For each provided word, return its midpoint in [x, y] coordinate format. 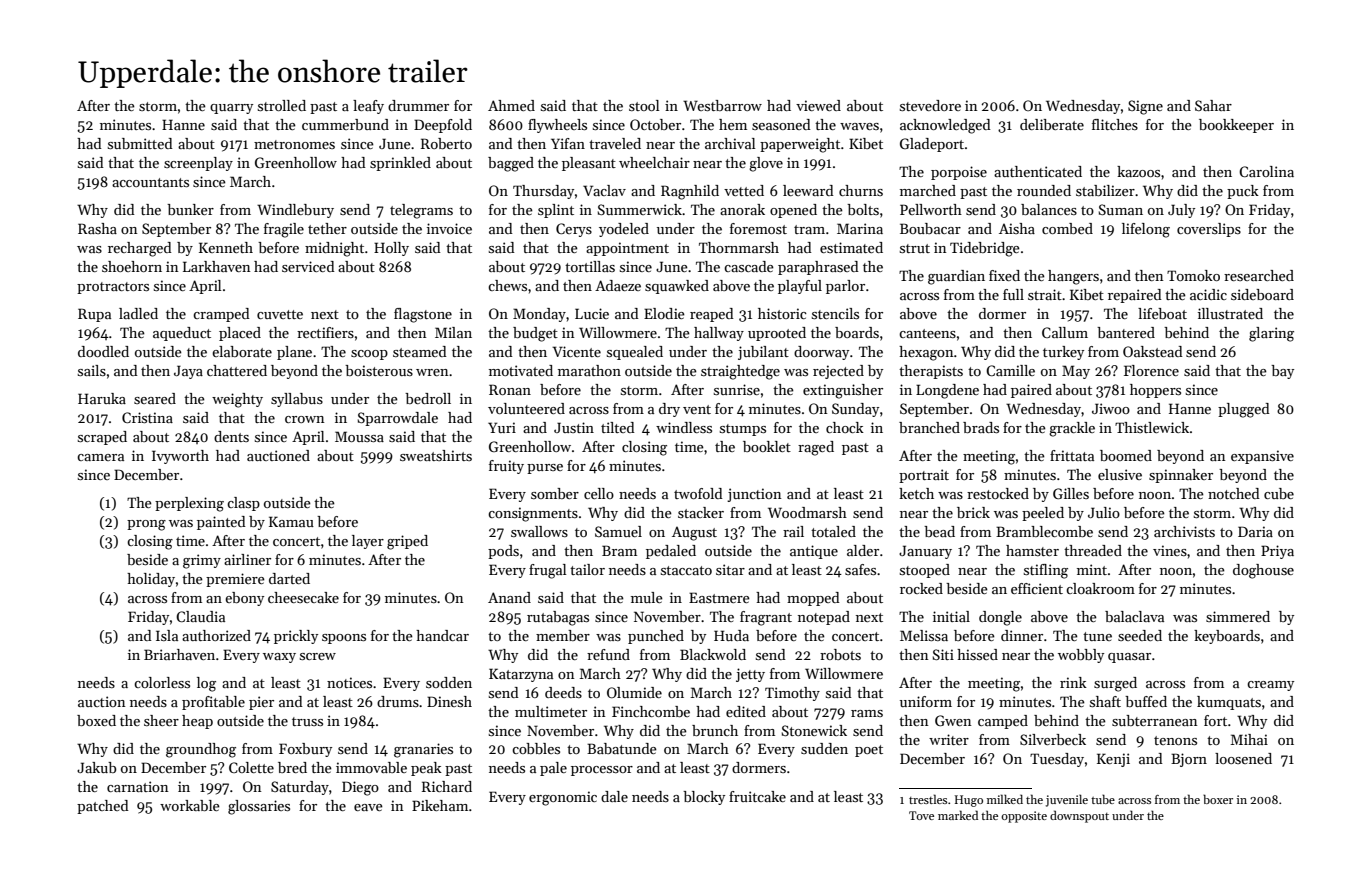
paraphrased [818, 268]
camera [100, 457]
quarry [231, 109]
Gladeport [932, 145]
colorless [162, 682]
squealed [635, 353]
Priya [1277, 552]
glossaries [259, 807]
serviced [308, 266]
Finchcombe [651, 711]
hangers [1073, 277]
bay [1282, 372]
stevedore [930, 105]
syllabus [297, 400]
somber [555, 493]
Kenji [1113, 760]
